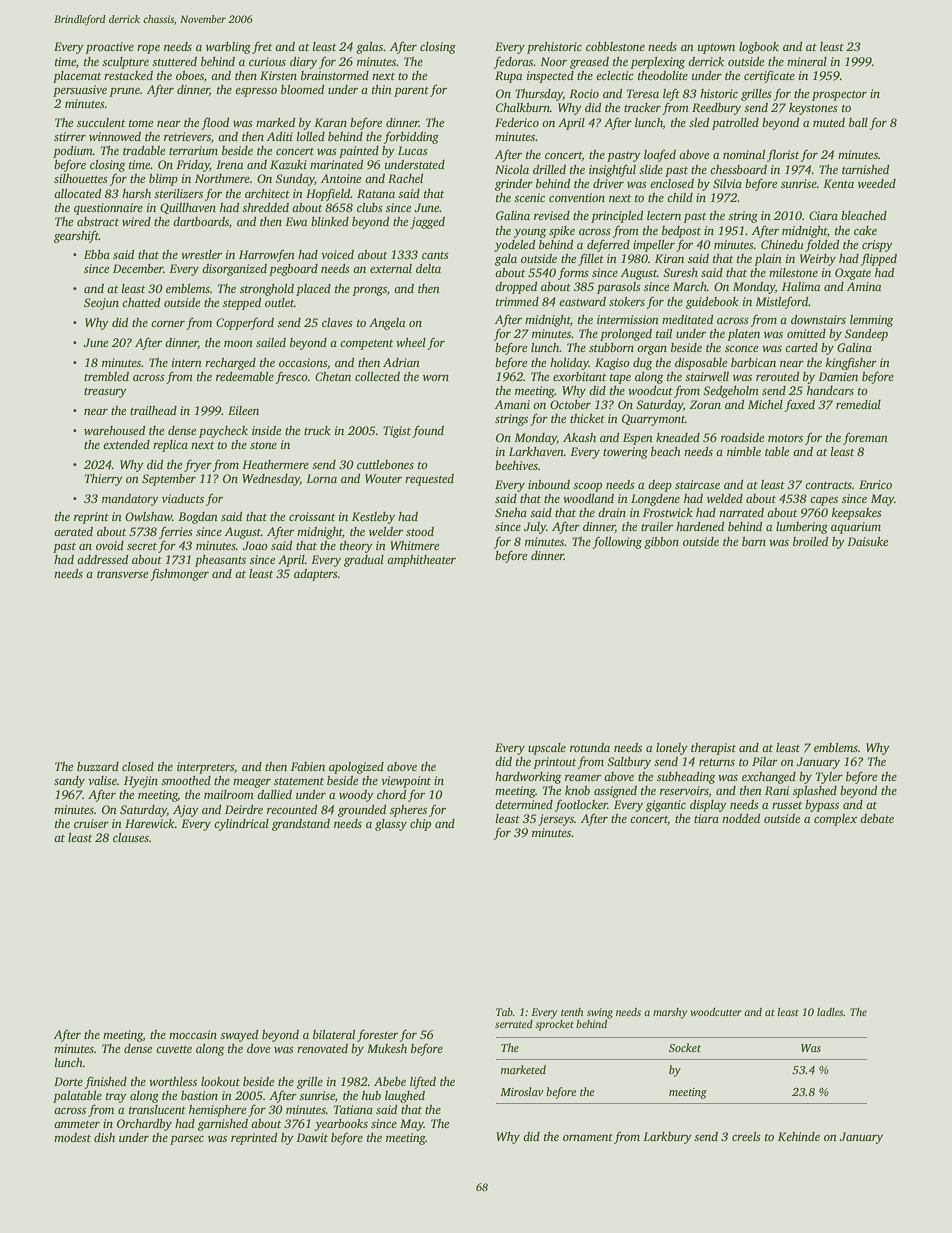 Image resolution: width=952 pixels, height=1233 pixels. I want to click on amphitheater, so click(421, 561).
